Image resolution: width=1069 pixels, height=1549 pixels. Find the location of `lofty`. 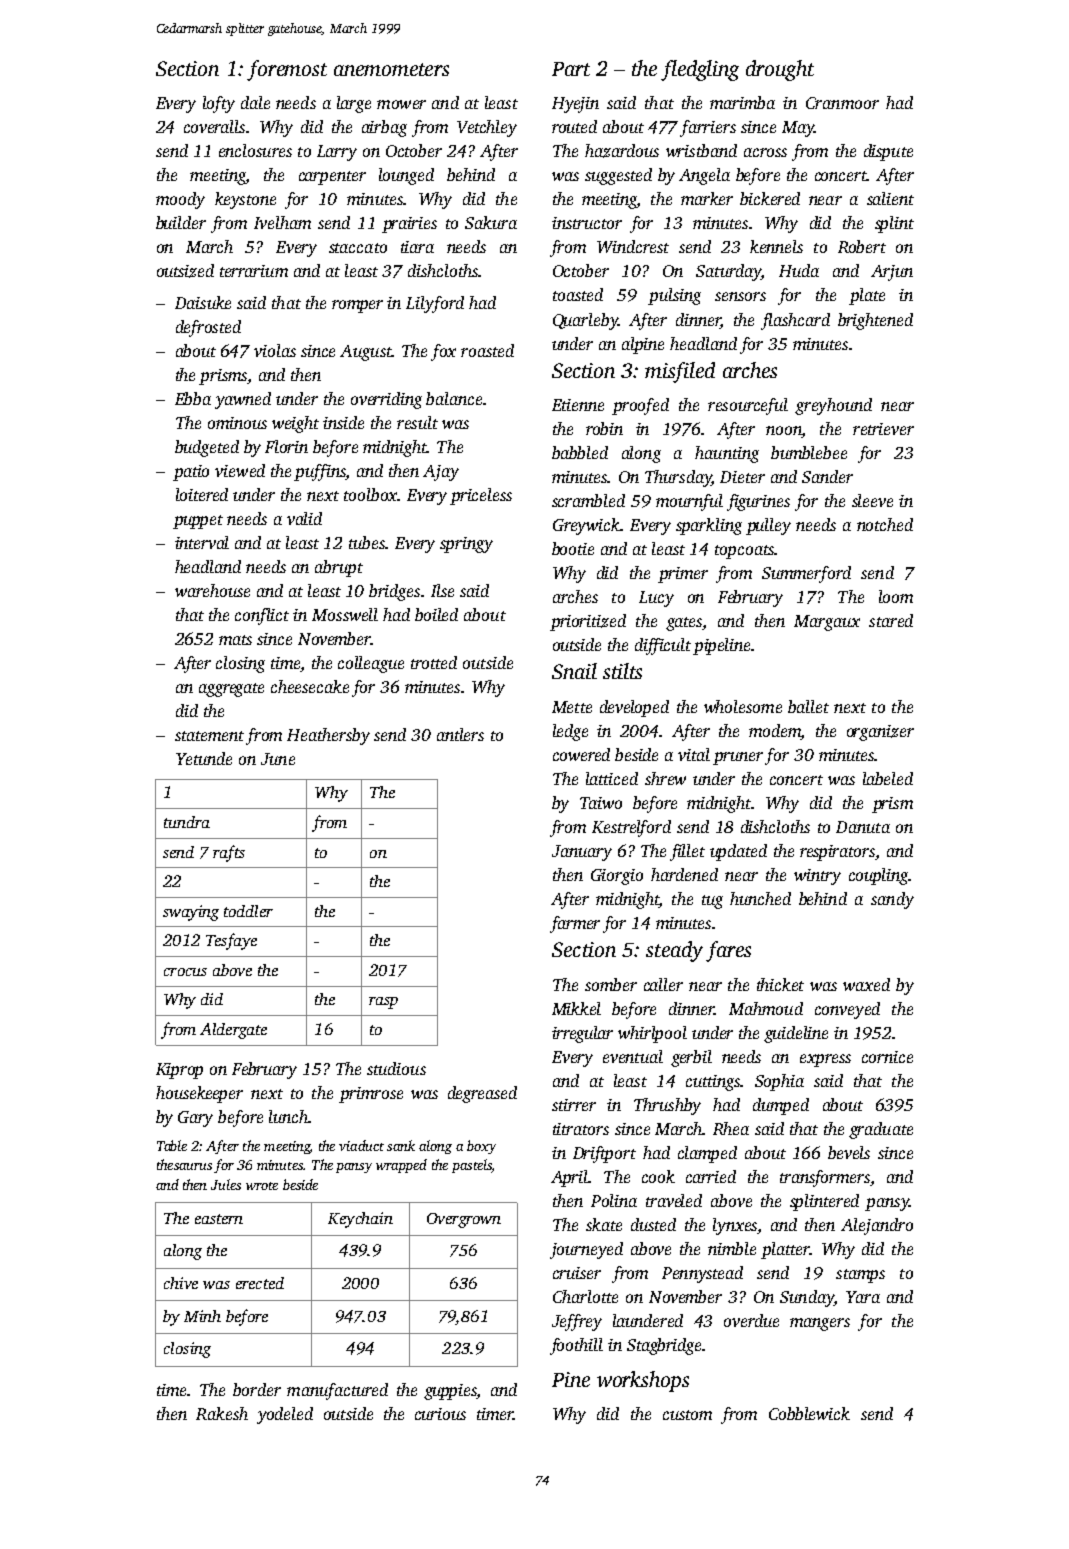

lofty is located at coordinates (219, 104).
